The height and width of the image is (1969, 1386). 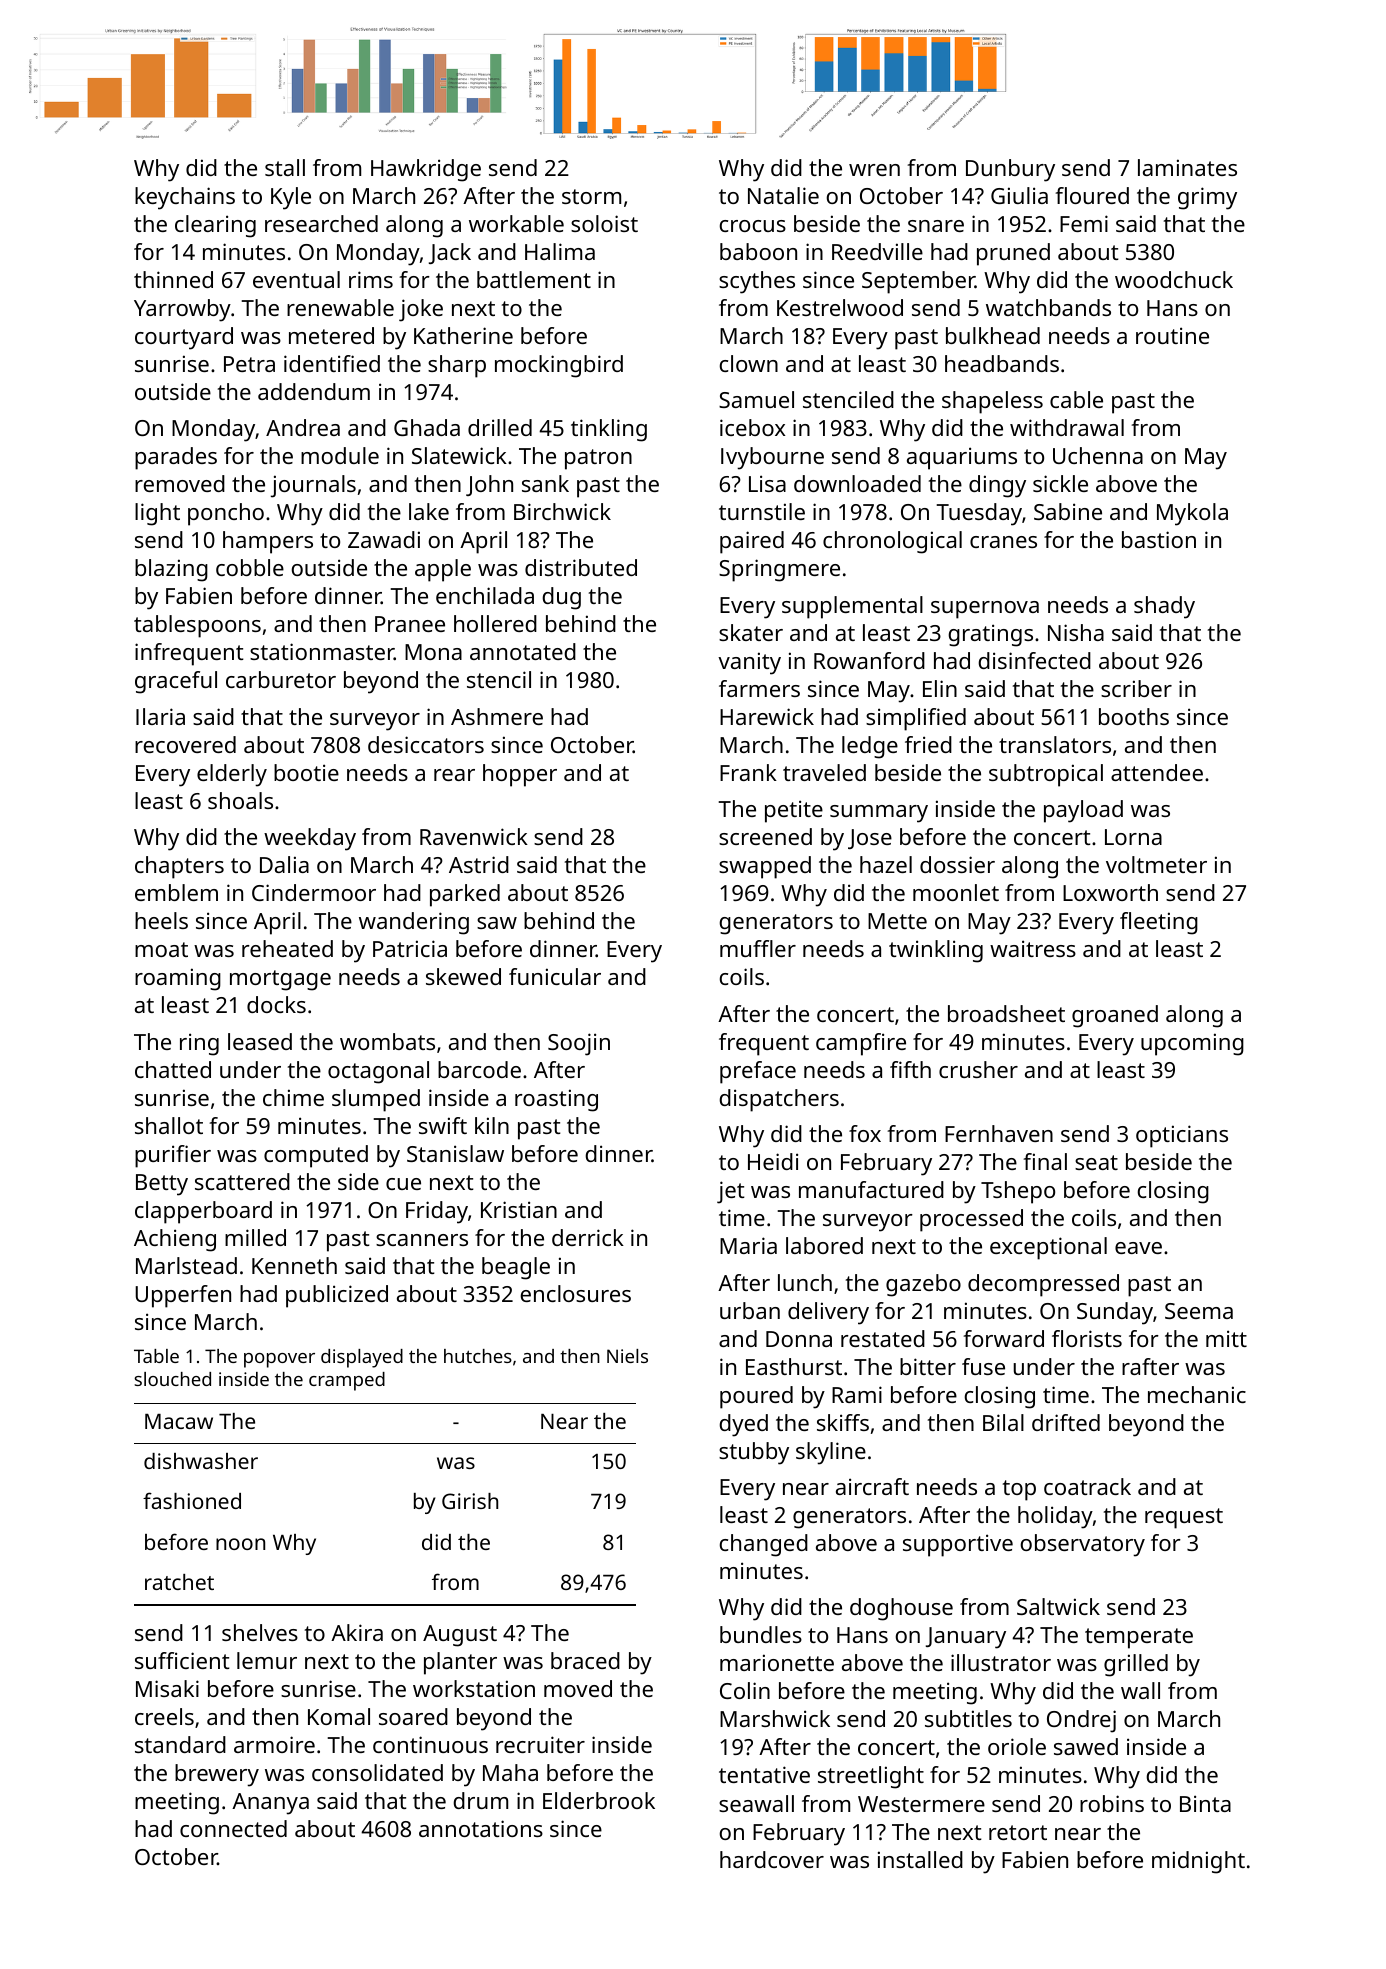 What do you see at coordinates (999, 1133) in the image?
I see `Fernhaven` at bounding box center [999, 1133].
